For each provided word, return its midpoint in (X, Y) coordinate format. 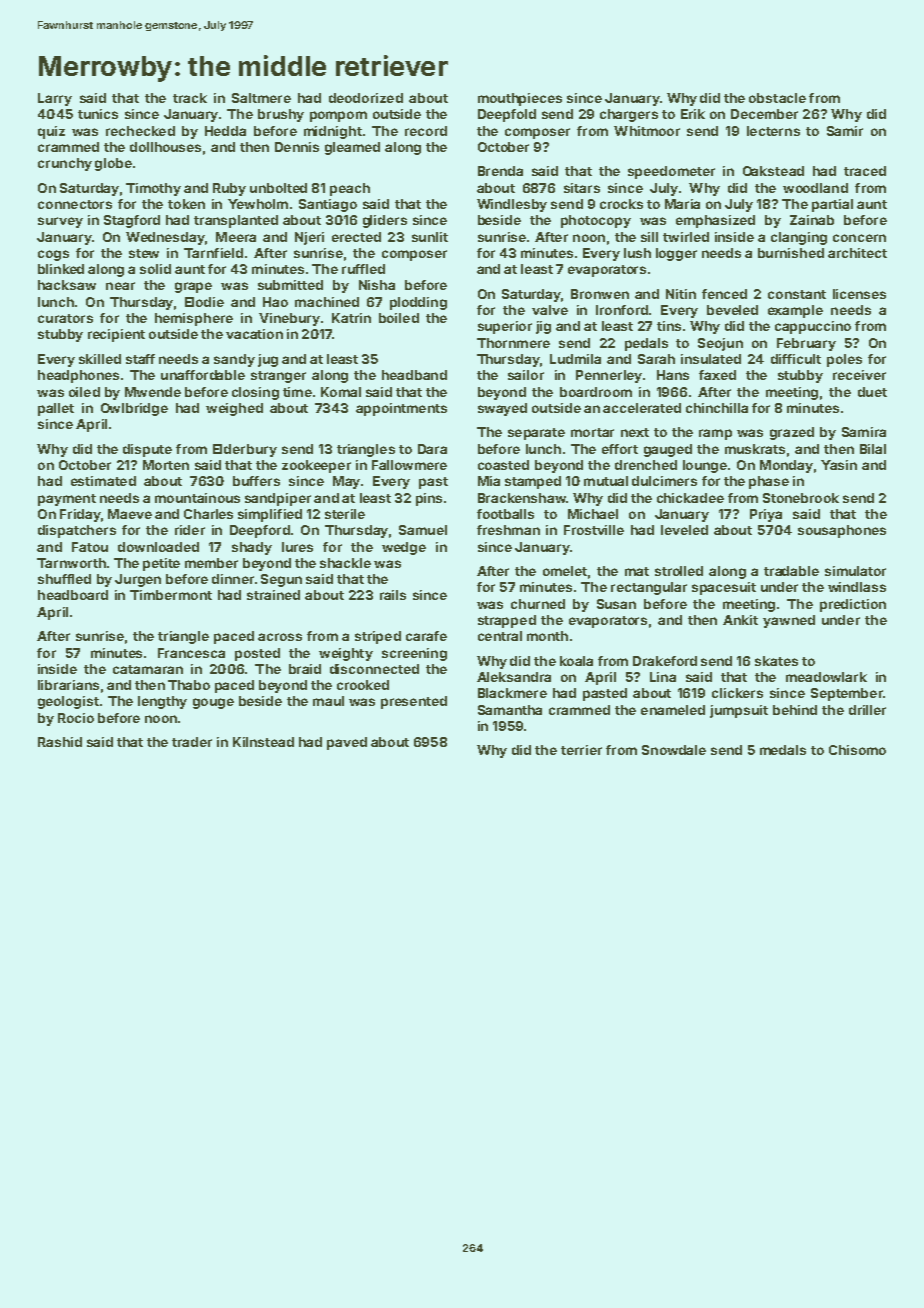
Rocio (76, 718)
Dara (432, 449)
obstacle (777, 98)
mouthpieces (520, 99)
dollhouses (165, 147)
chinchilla (717, 408)
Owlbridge (134, 409)
